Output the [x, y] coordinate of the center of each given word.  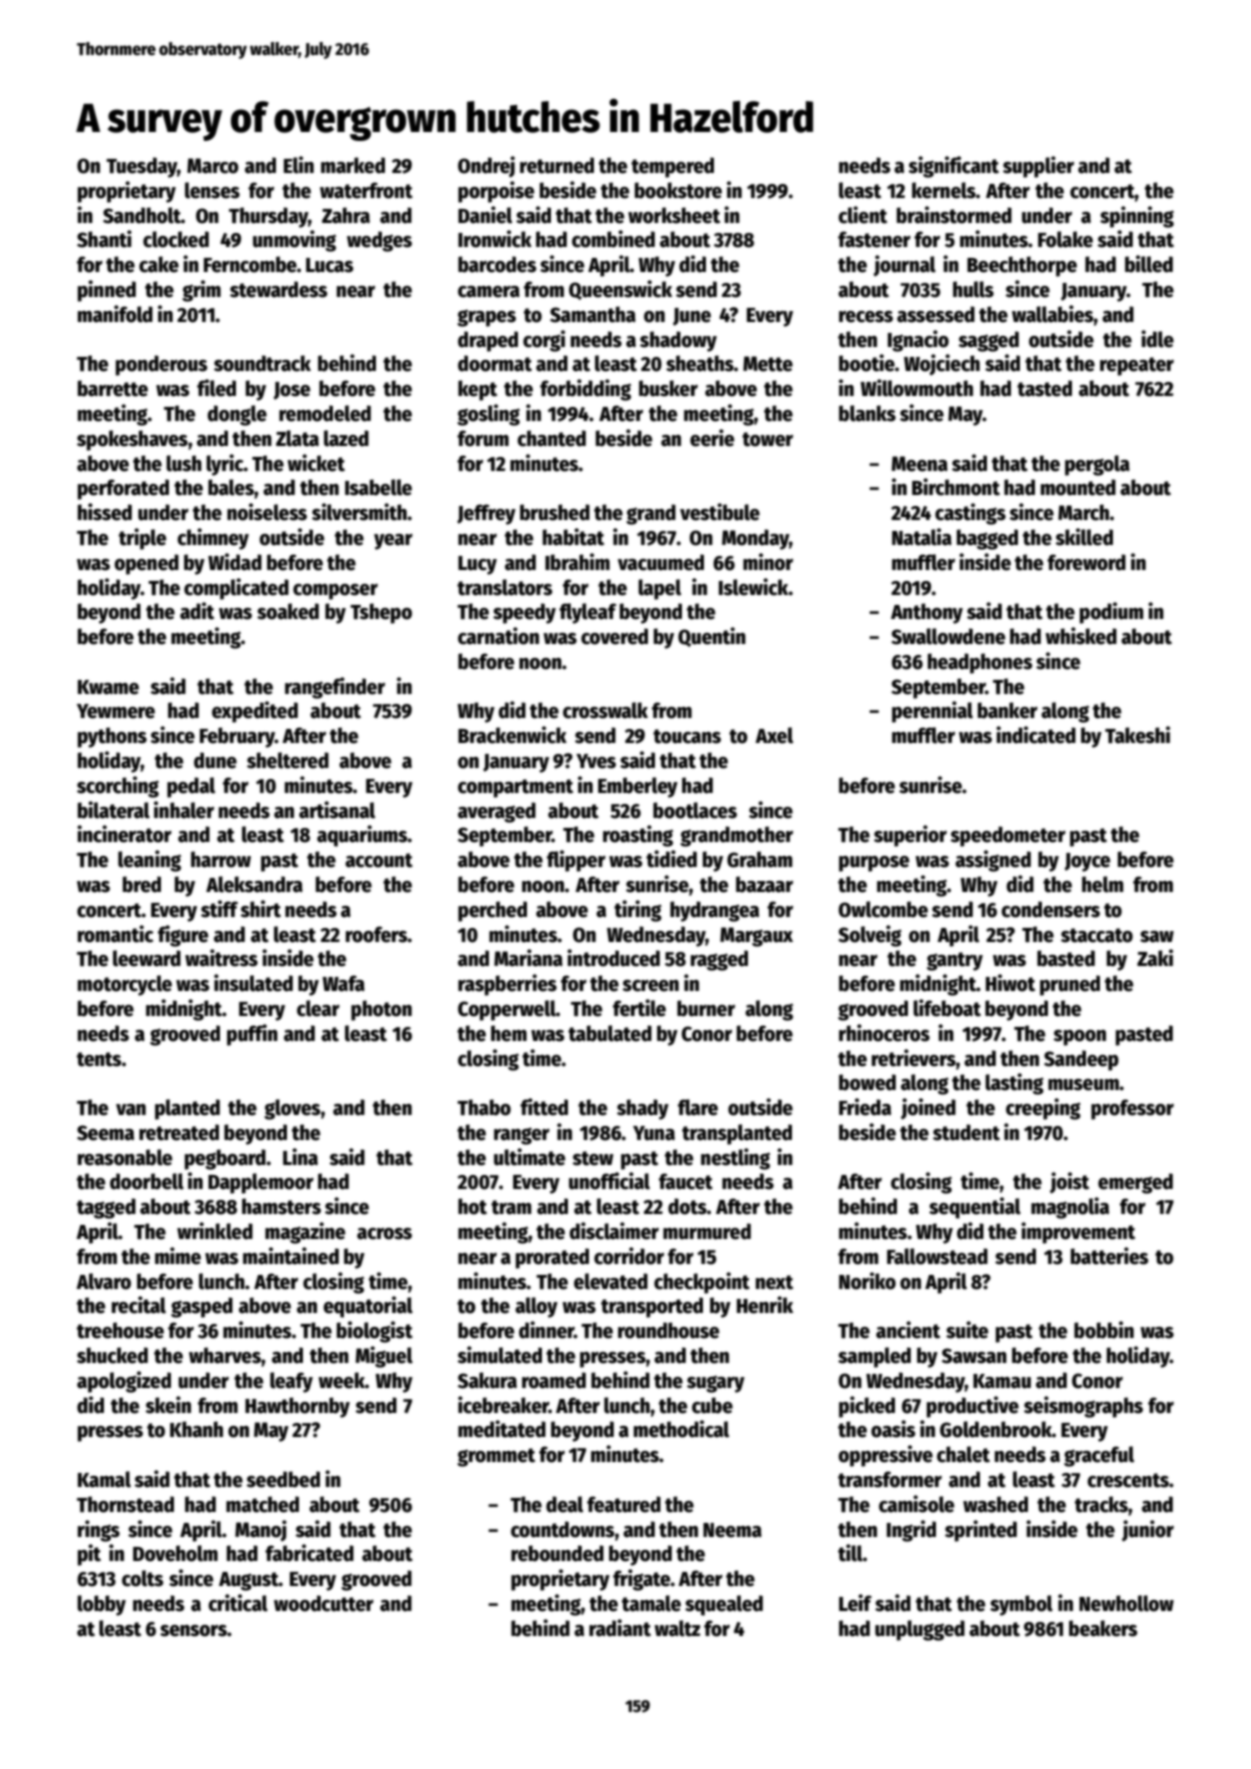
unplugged [920, 1630]
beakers [1103, 1628]
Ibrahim [577, 562]
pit [89, 1555]
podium [1111, 613]
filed [216, 388]
